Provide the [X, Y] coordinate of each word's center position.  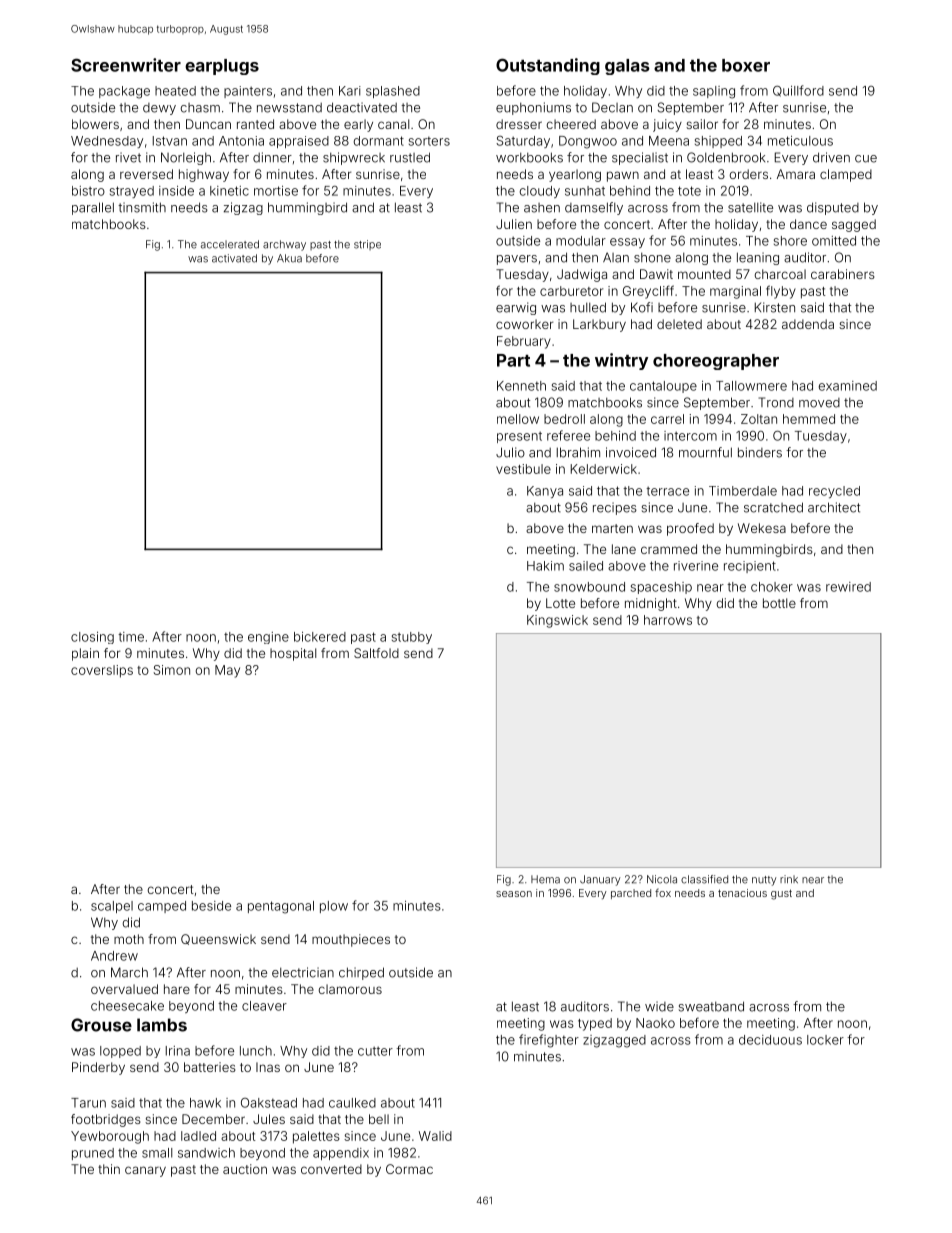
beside [211, 906]
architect [834, 507]
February [524, 342]
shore [790, 241]
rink [789, 879]
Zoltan [759, 419]
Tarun [88, 1103]
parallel [93, 208]
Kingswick [557, 621]
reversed [146, 174]
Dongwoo [588, 142]
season [514, 894]
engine [268, 638]
